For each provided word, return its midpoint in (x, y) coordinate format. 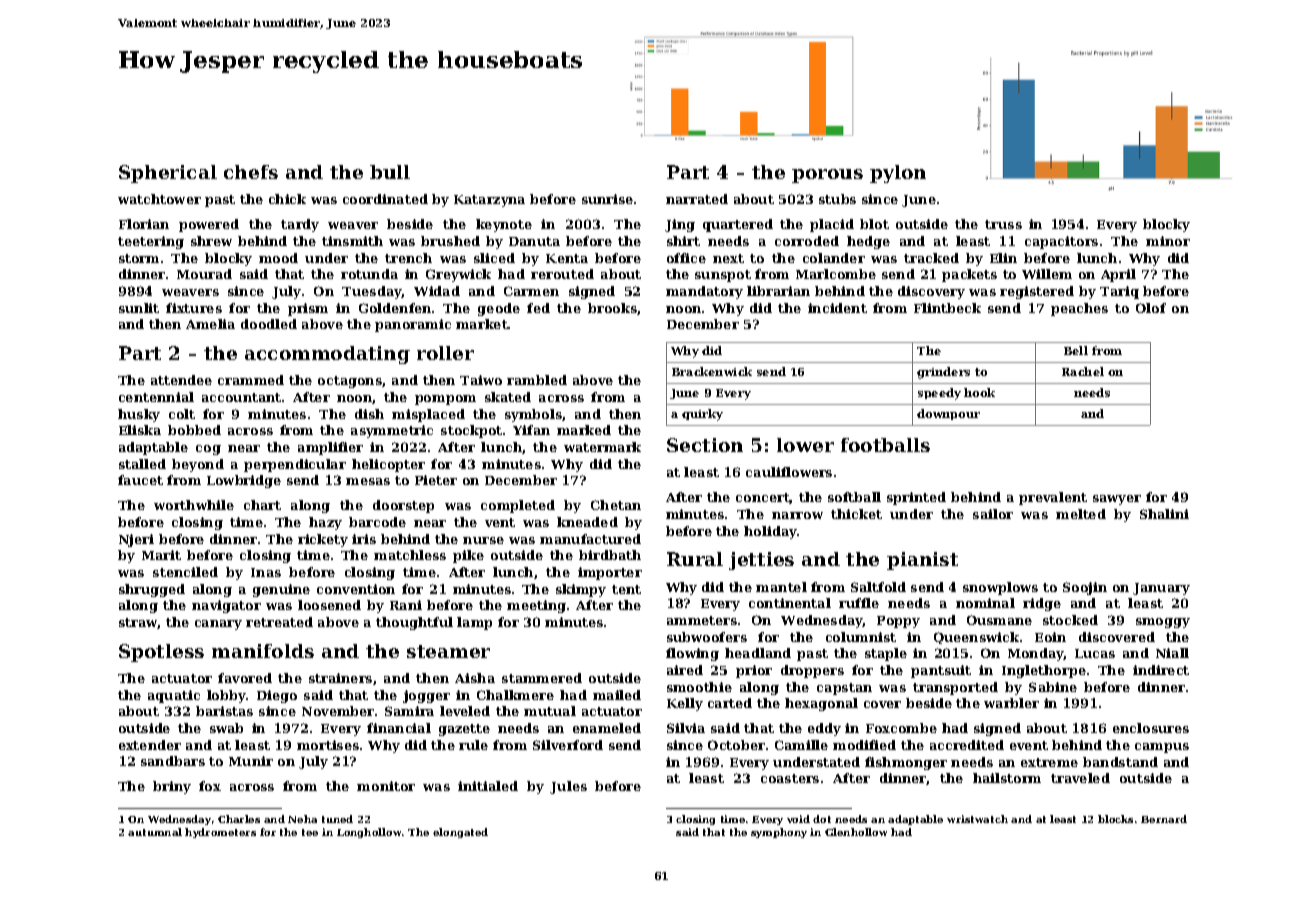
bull (390, 172)
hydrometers (220, 833)
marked (584, 430)
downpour (948, 414)
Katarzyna (489, 201)
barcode (377, 522)
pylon (898, 174)
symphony (779, 833)
